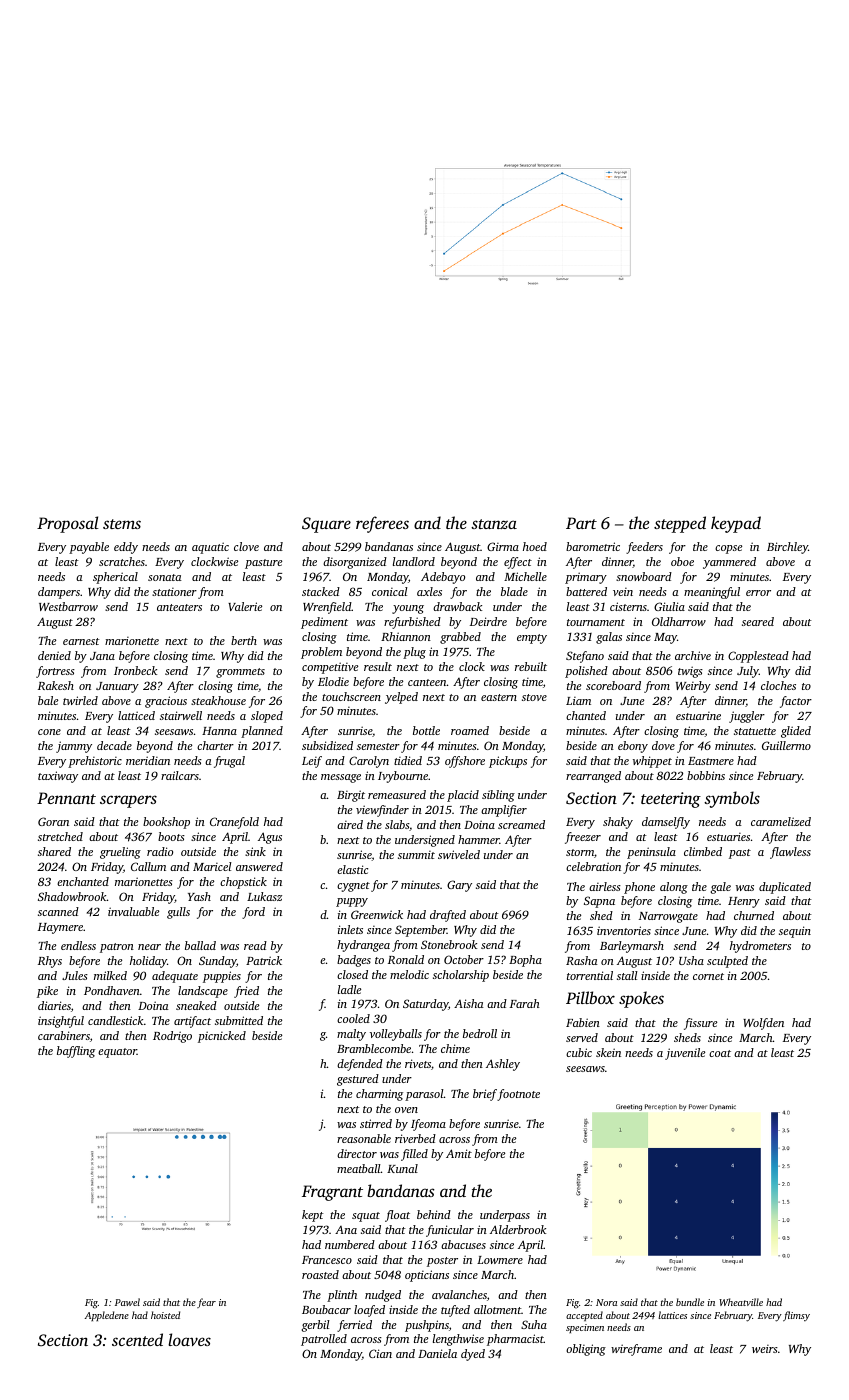 Image resolution: width=849 pixels, height=1400 pixels. I want to click on fear, so click(206, 1303).
